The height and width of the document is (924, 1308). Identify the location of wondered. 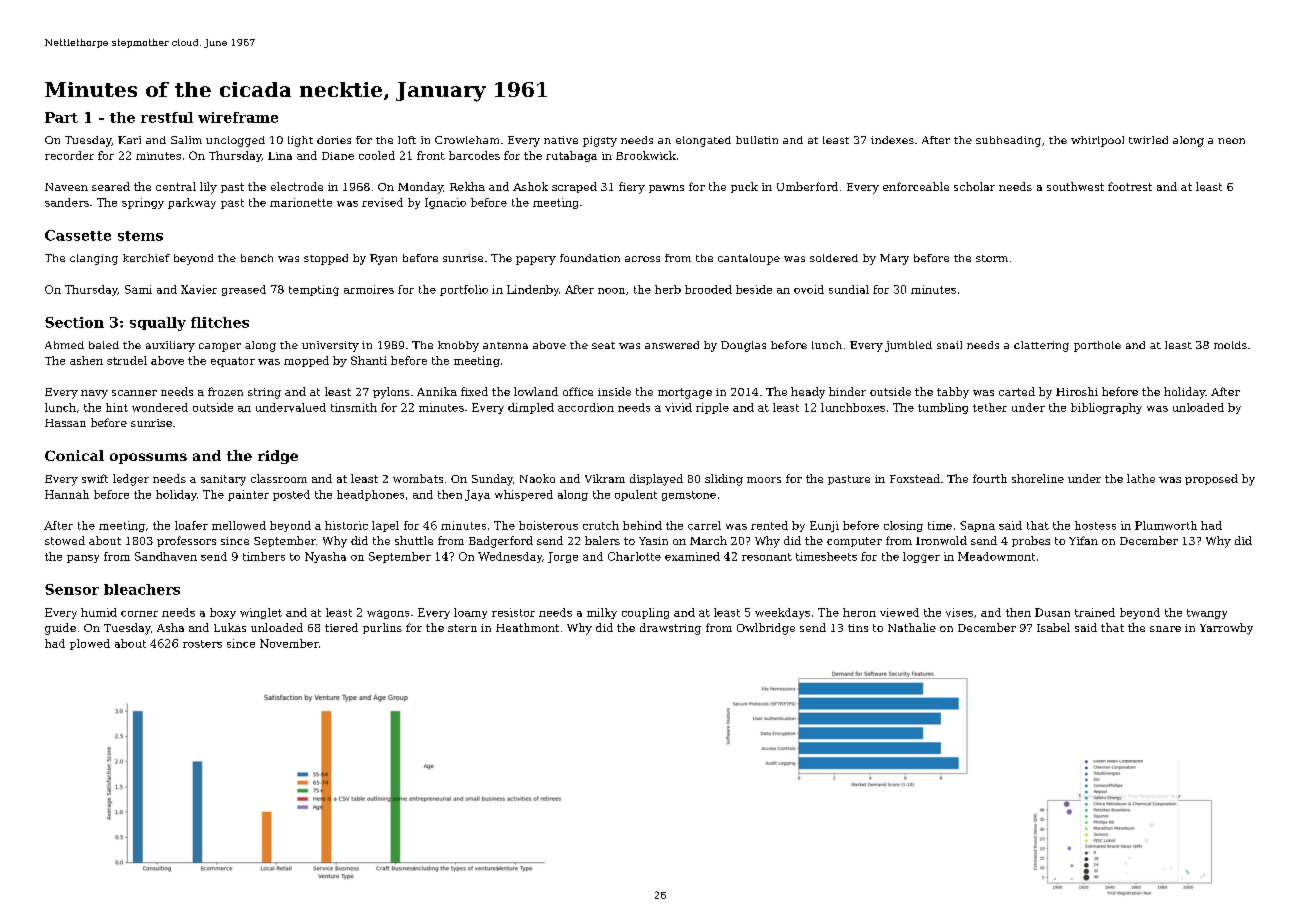
(160, 407).
